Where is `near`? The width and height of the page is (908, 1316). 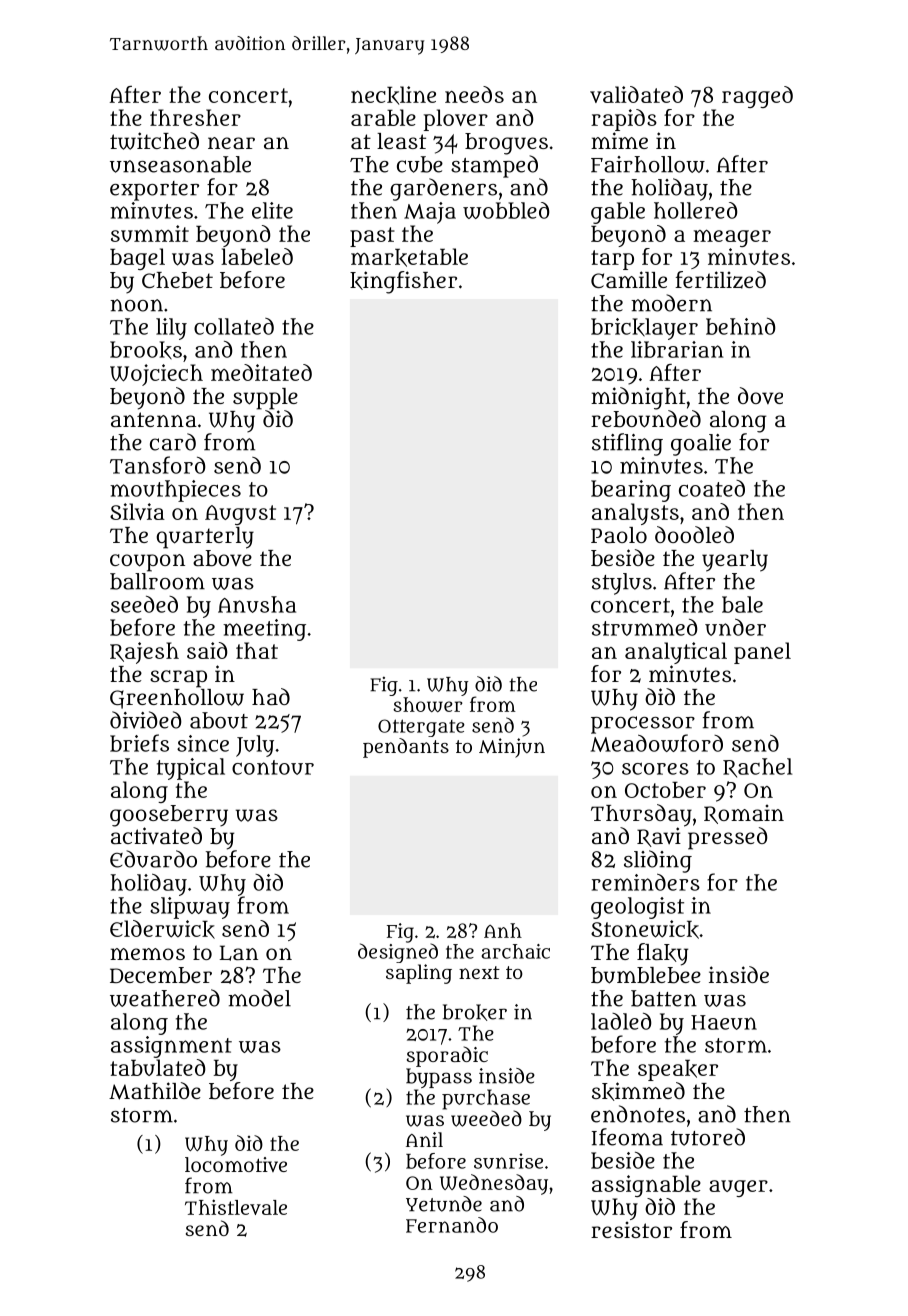
near is located at coordinates (231, 143).
